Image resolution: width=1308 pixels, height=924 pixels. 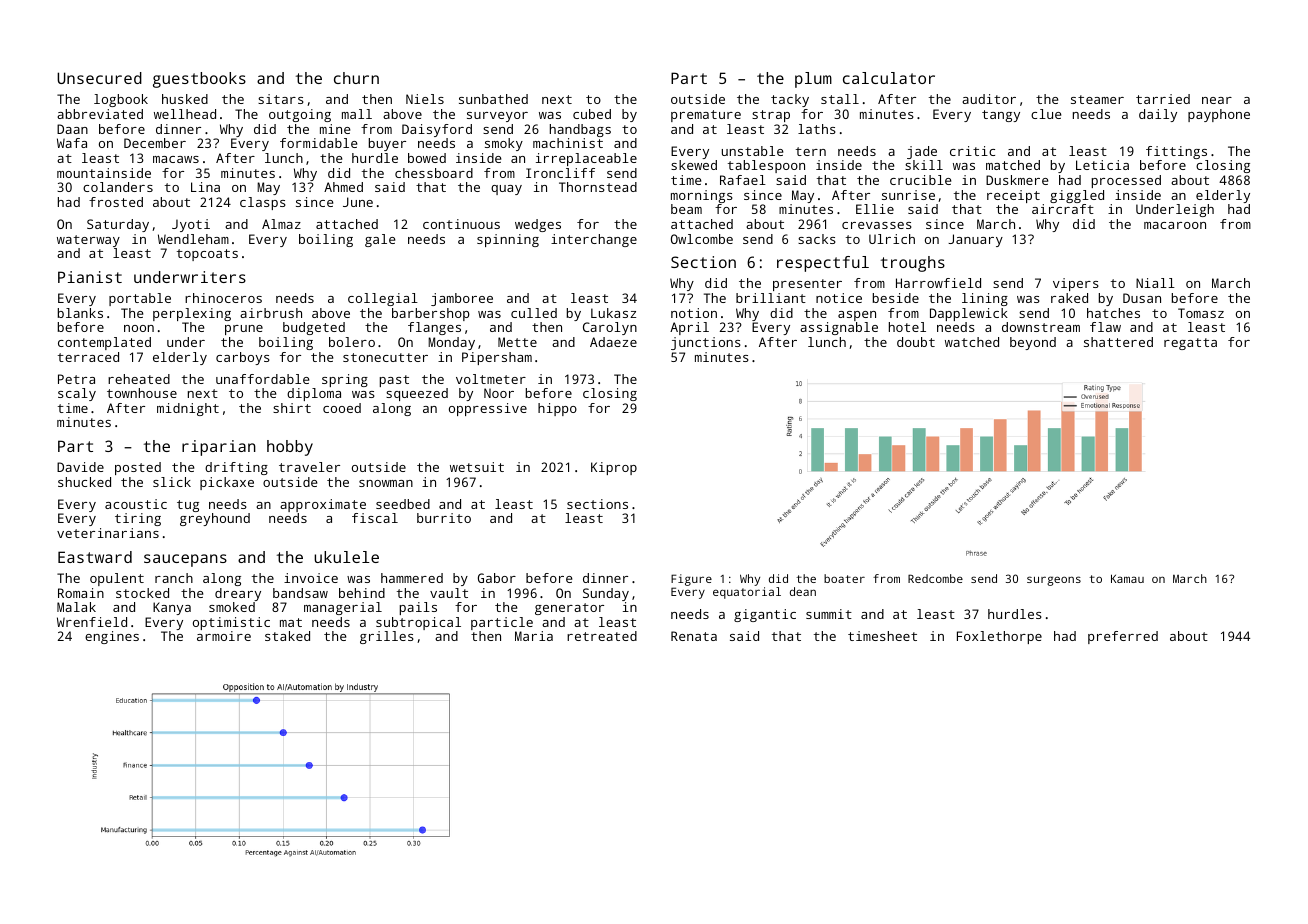 I want to click on seedbed, so click(x=403, y=504).
